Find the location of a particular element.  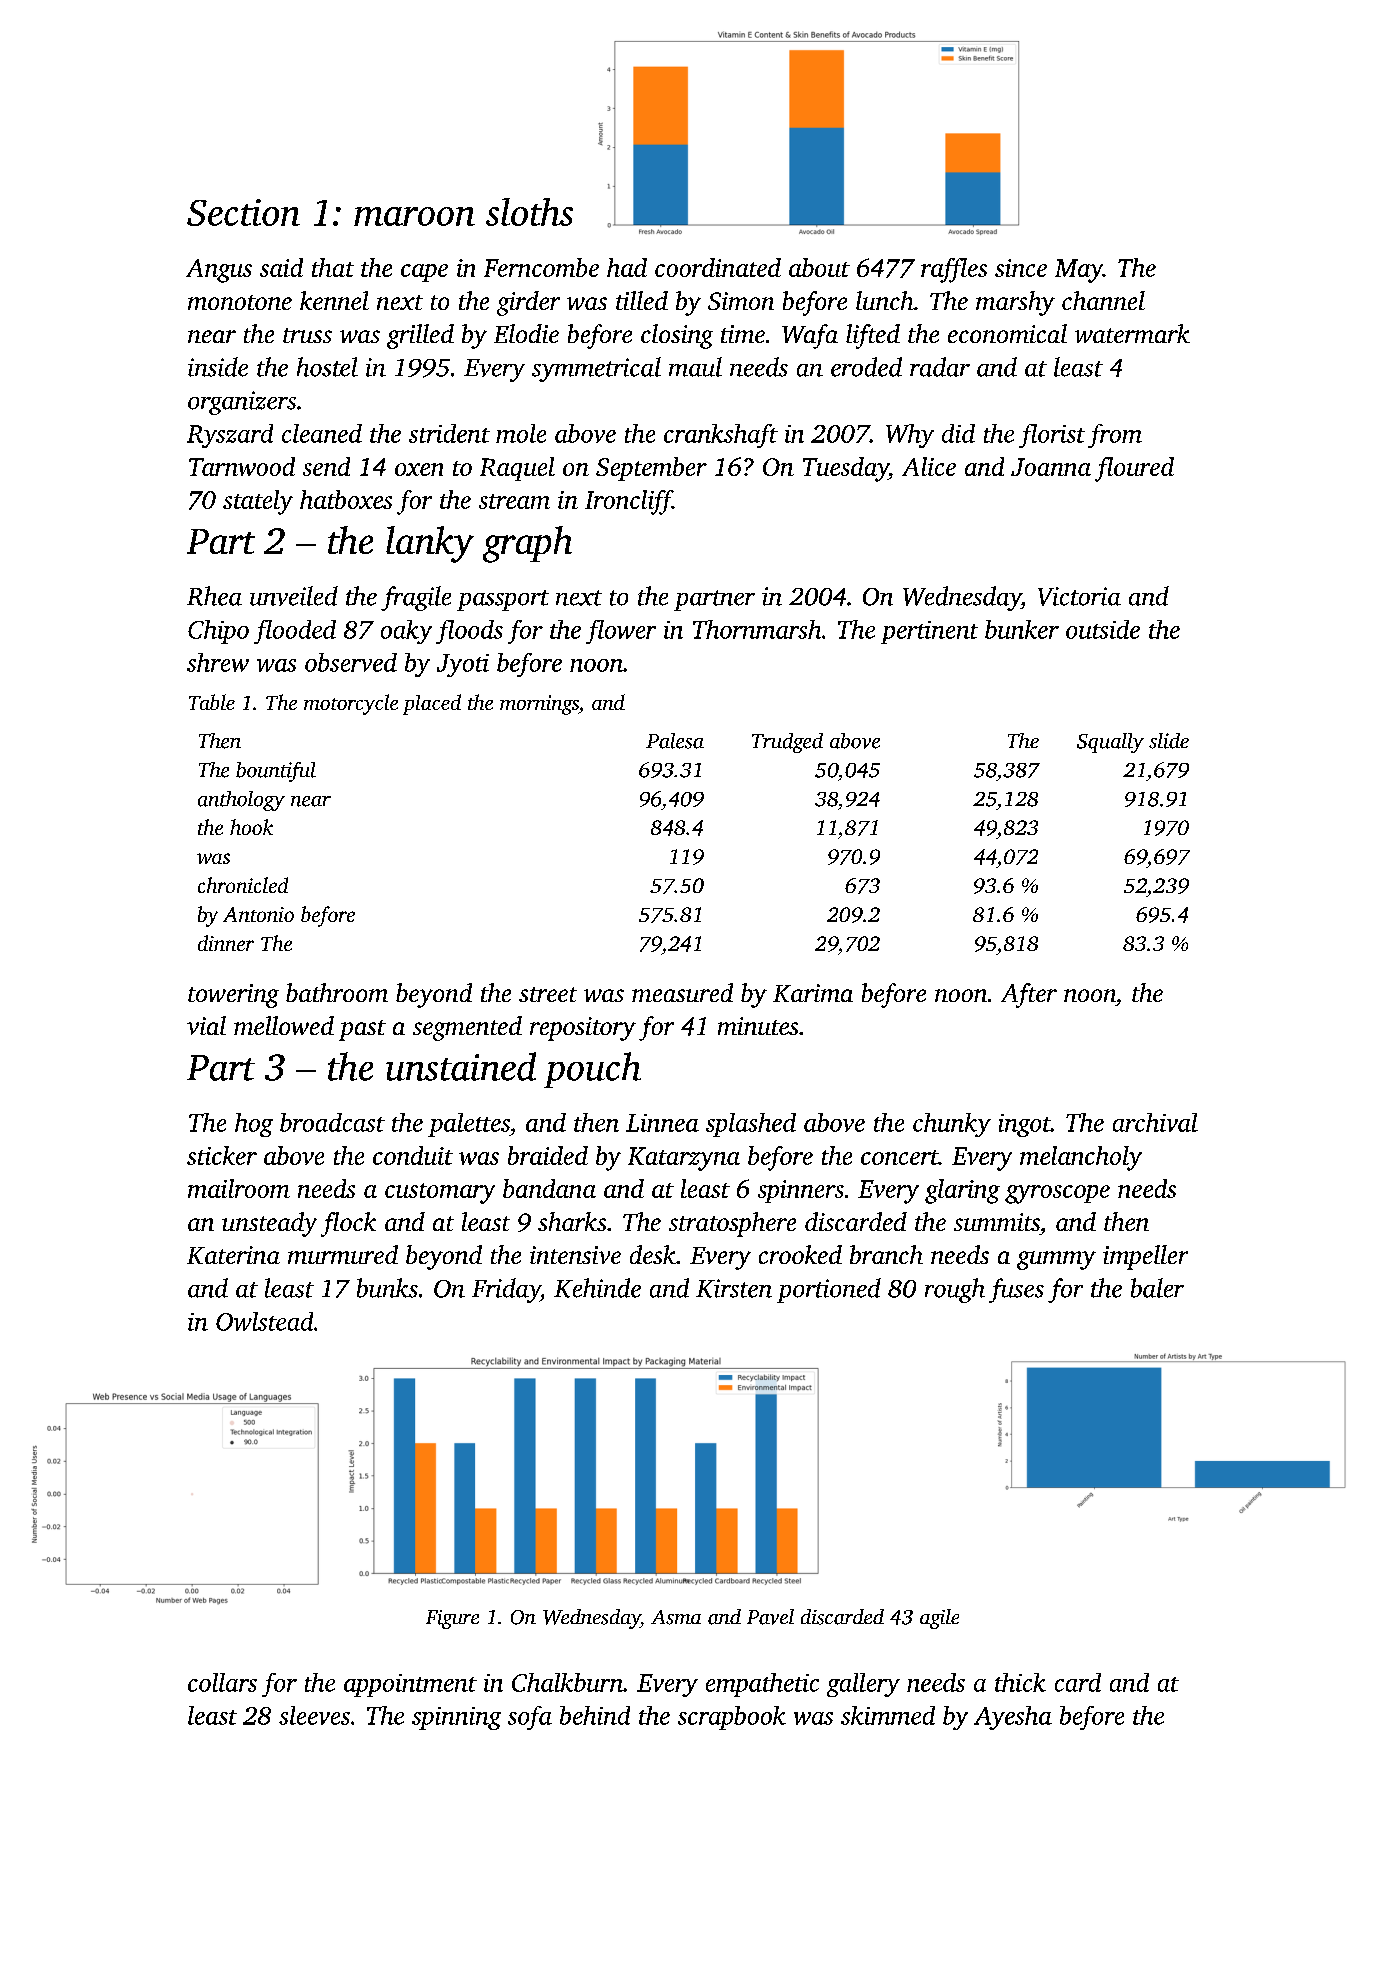

ingot is located at coordinates (1025, 1125).
